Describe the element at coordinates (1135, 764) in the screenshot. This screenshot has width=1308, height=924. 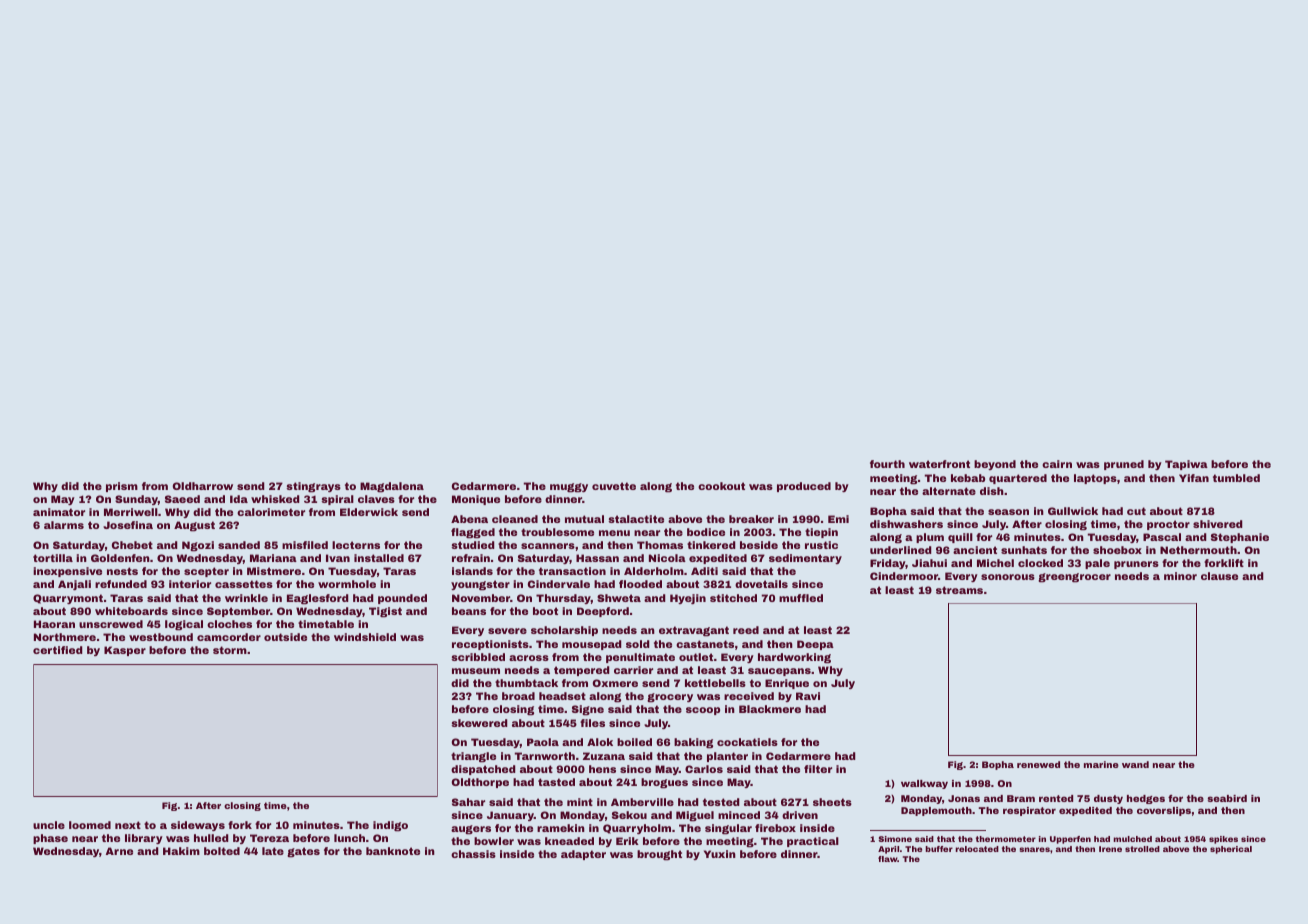
I see `wand` at that location.
